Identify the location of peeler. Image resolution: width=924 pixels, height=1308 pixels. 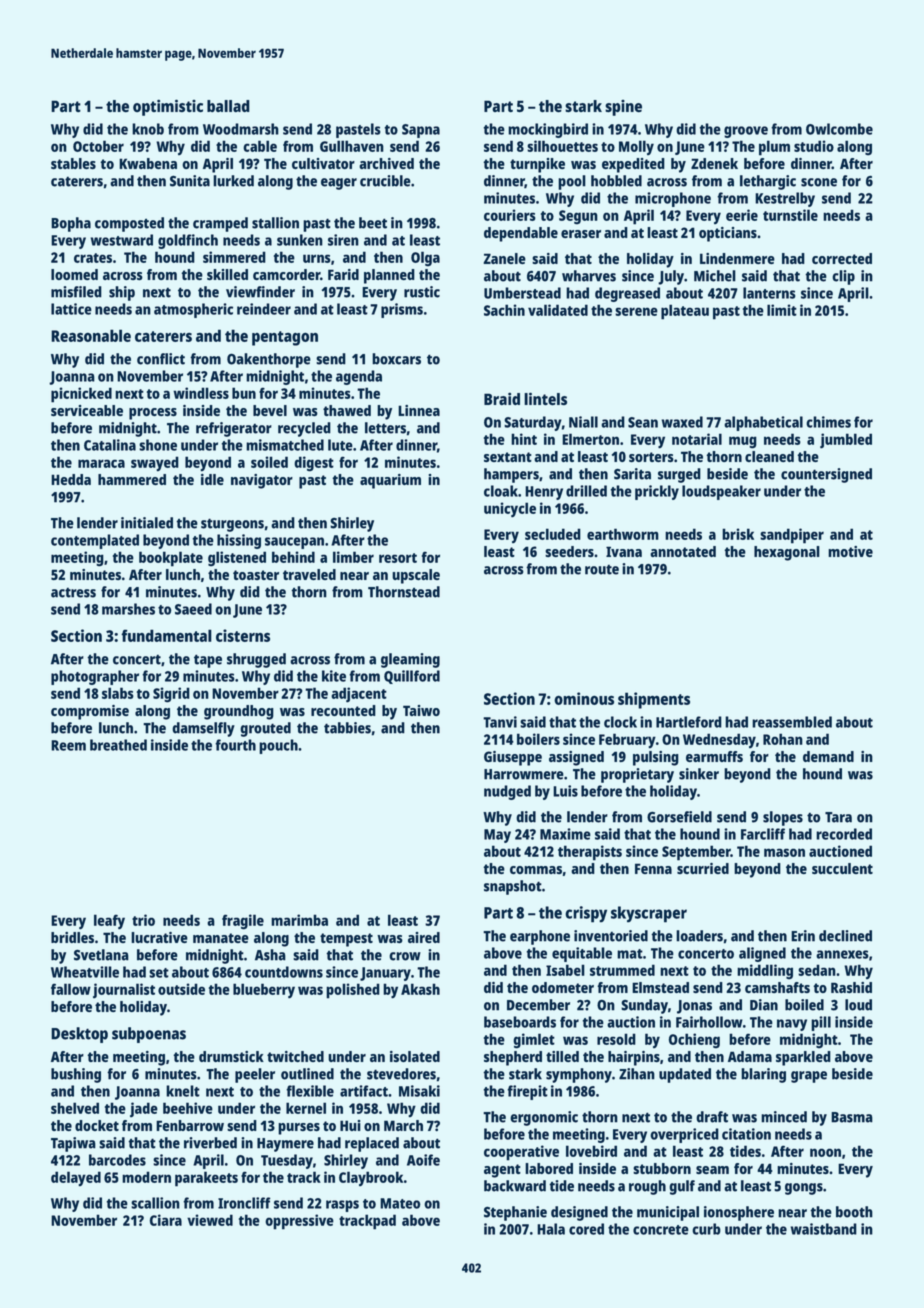
(255, 1075).
